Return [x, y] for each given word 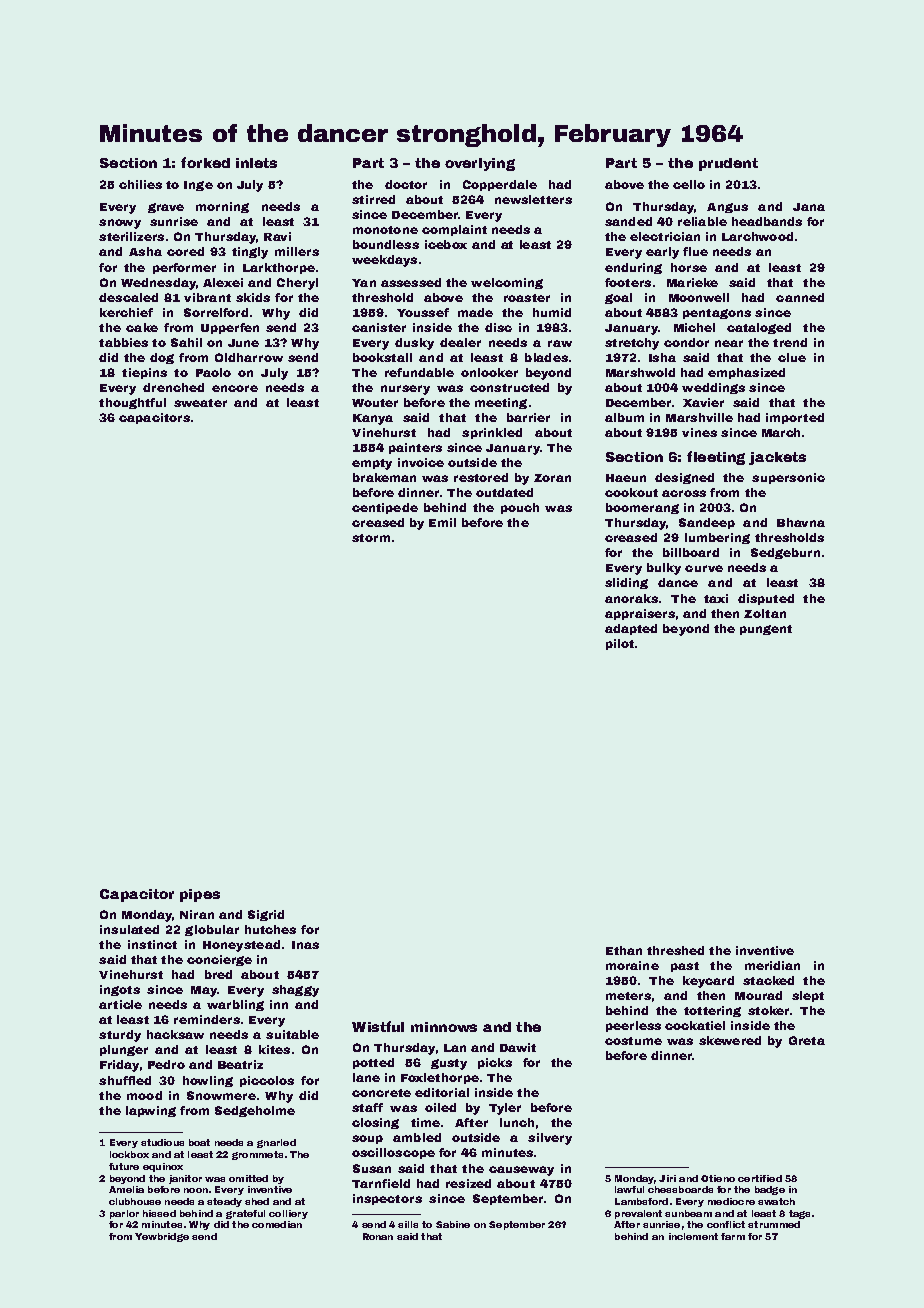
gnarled [276, 1143]
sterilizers [131, 236]
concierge [219, 960]
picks [495, 1063]
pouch [520, 508]
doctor [406, 184]
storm [371, 538]
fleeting [716, 458]
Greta [807, 1040]
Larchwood [757, 236]
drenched [173, 387]
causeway [521, 1171]
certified [760, 1178]
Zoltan [765, 613]
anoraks [631, 598]
